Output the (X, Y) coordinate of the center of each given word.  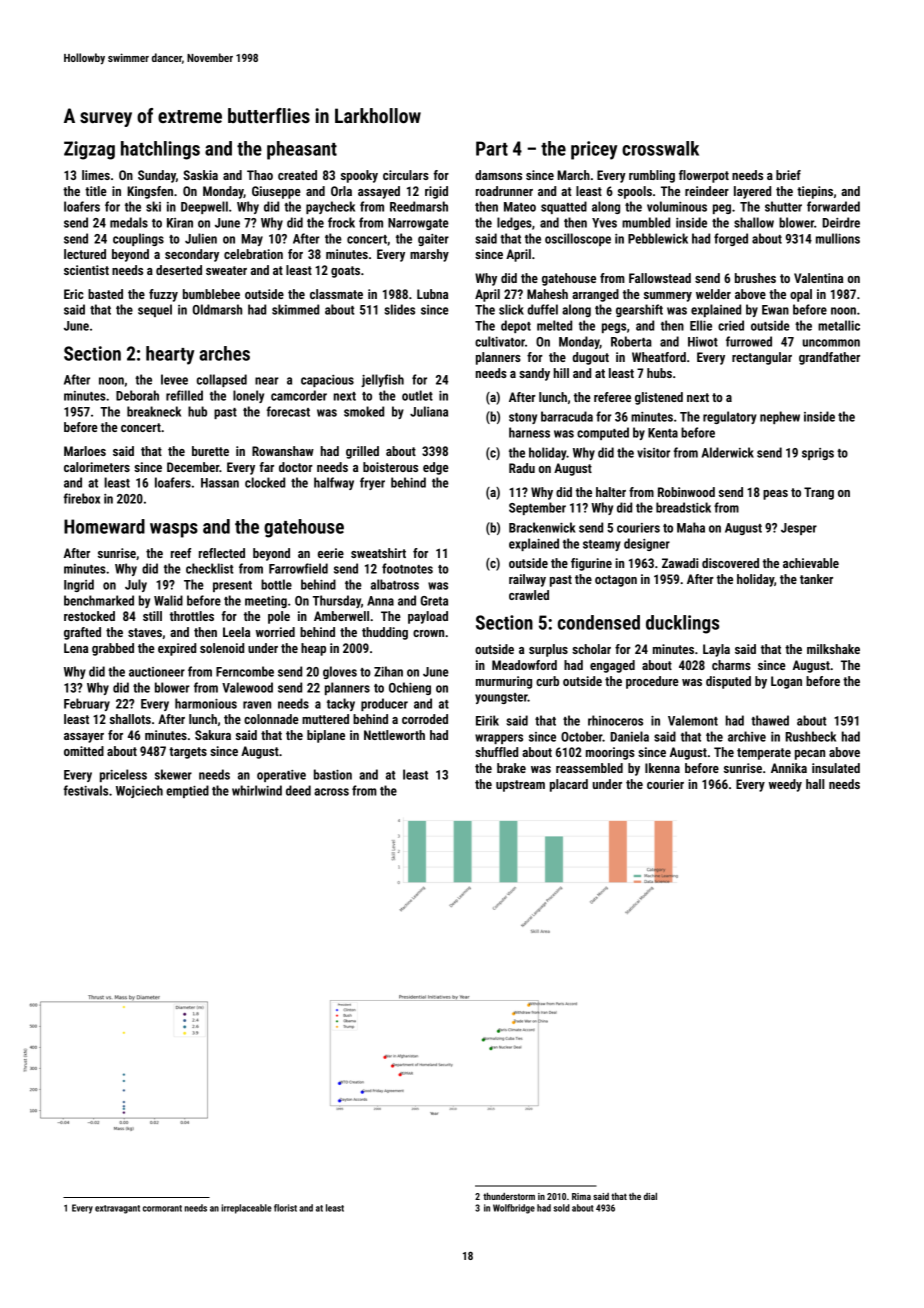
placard (569, 785)
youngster (501, 698)
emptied (187, 791)
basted (105, 294)
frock (341, 222)
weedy (785, 785)
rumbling (652, 176)
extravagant (117, 1209)
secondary (192, 255)
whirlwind (257, 790)
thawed (770, 720)
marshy (429, 255)
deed (298, 790)
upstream (520, 786)
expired (177, 649)
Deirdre (841, 222)
